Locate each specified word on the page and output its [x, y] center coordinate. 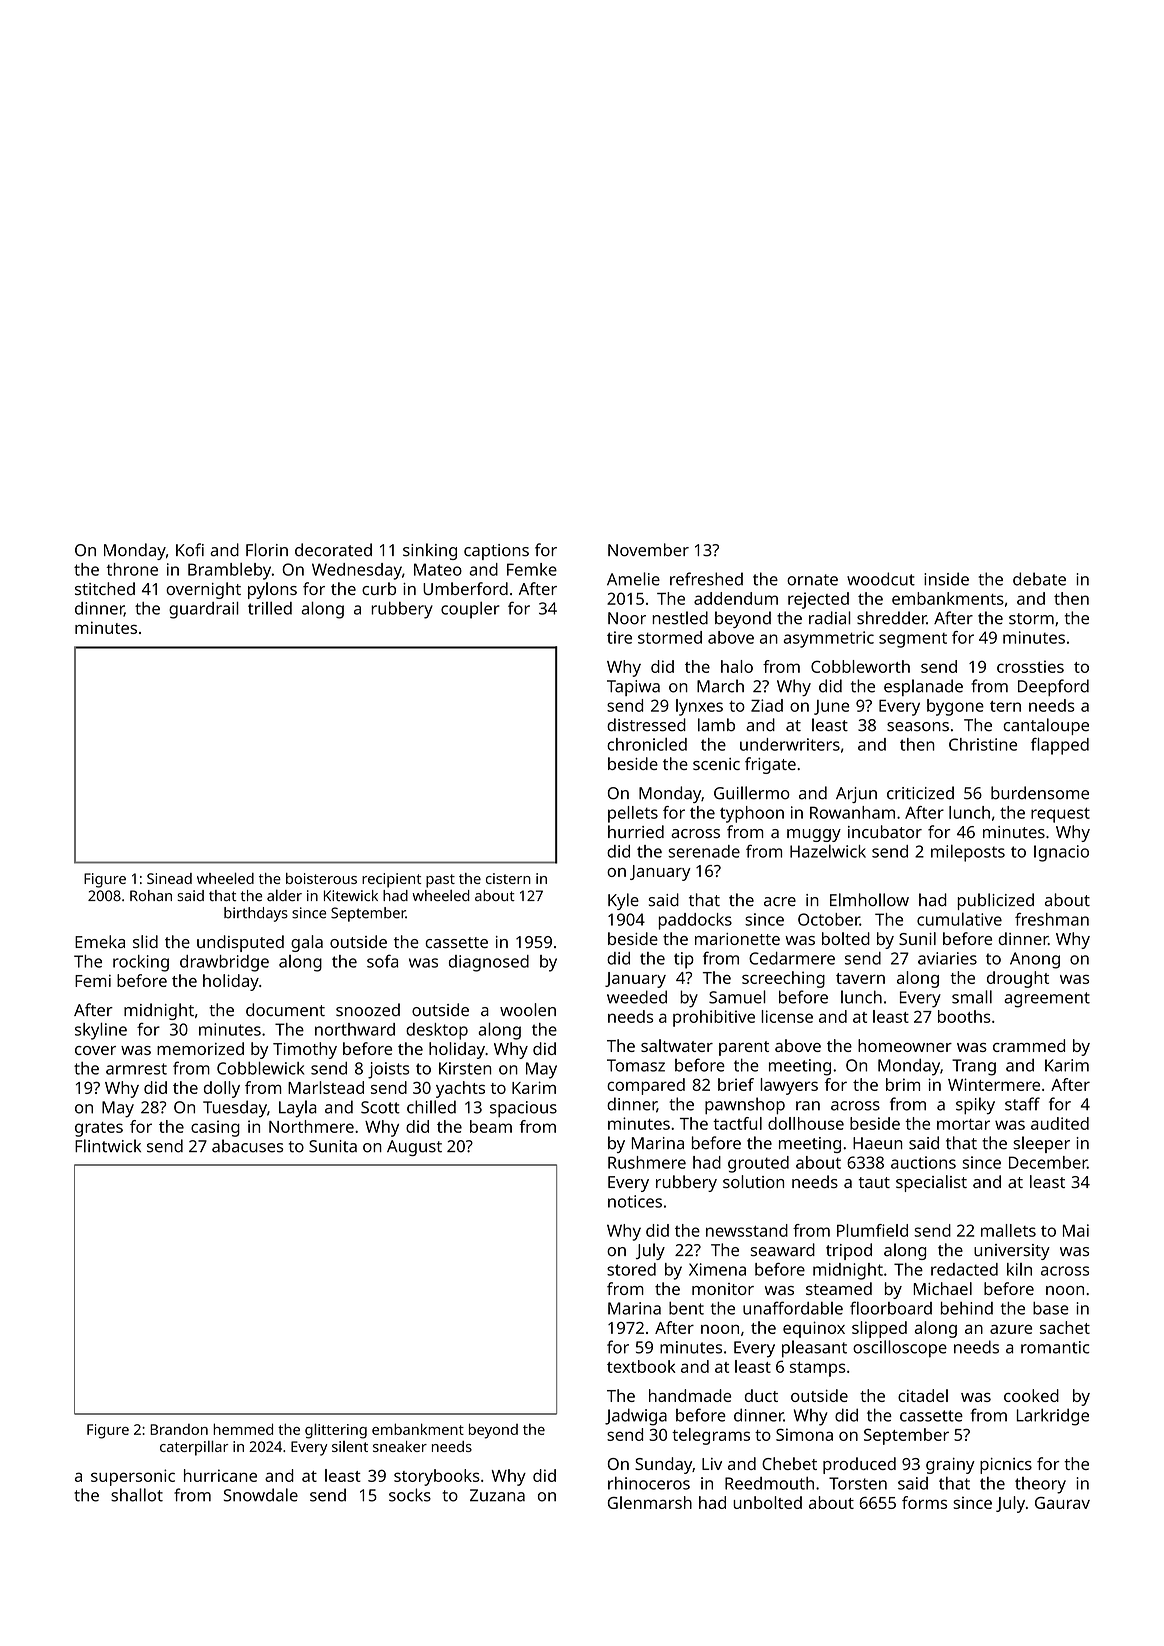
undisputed [240, 943]
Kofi [190, 550]
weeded [637, 997]
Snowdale [261, 1495]
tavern [860, 978]
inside [946, 579]
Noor [627, 618]
